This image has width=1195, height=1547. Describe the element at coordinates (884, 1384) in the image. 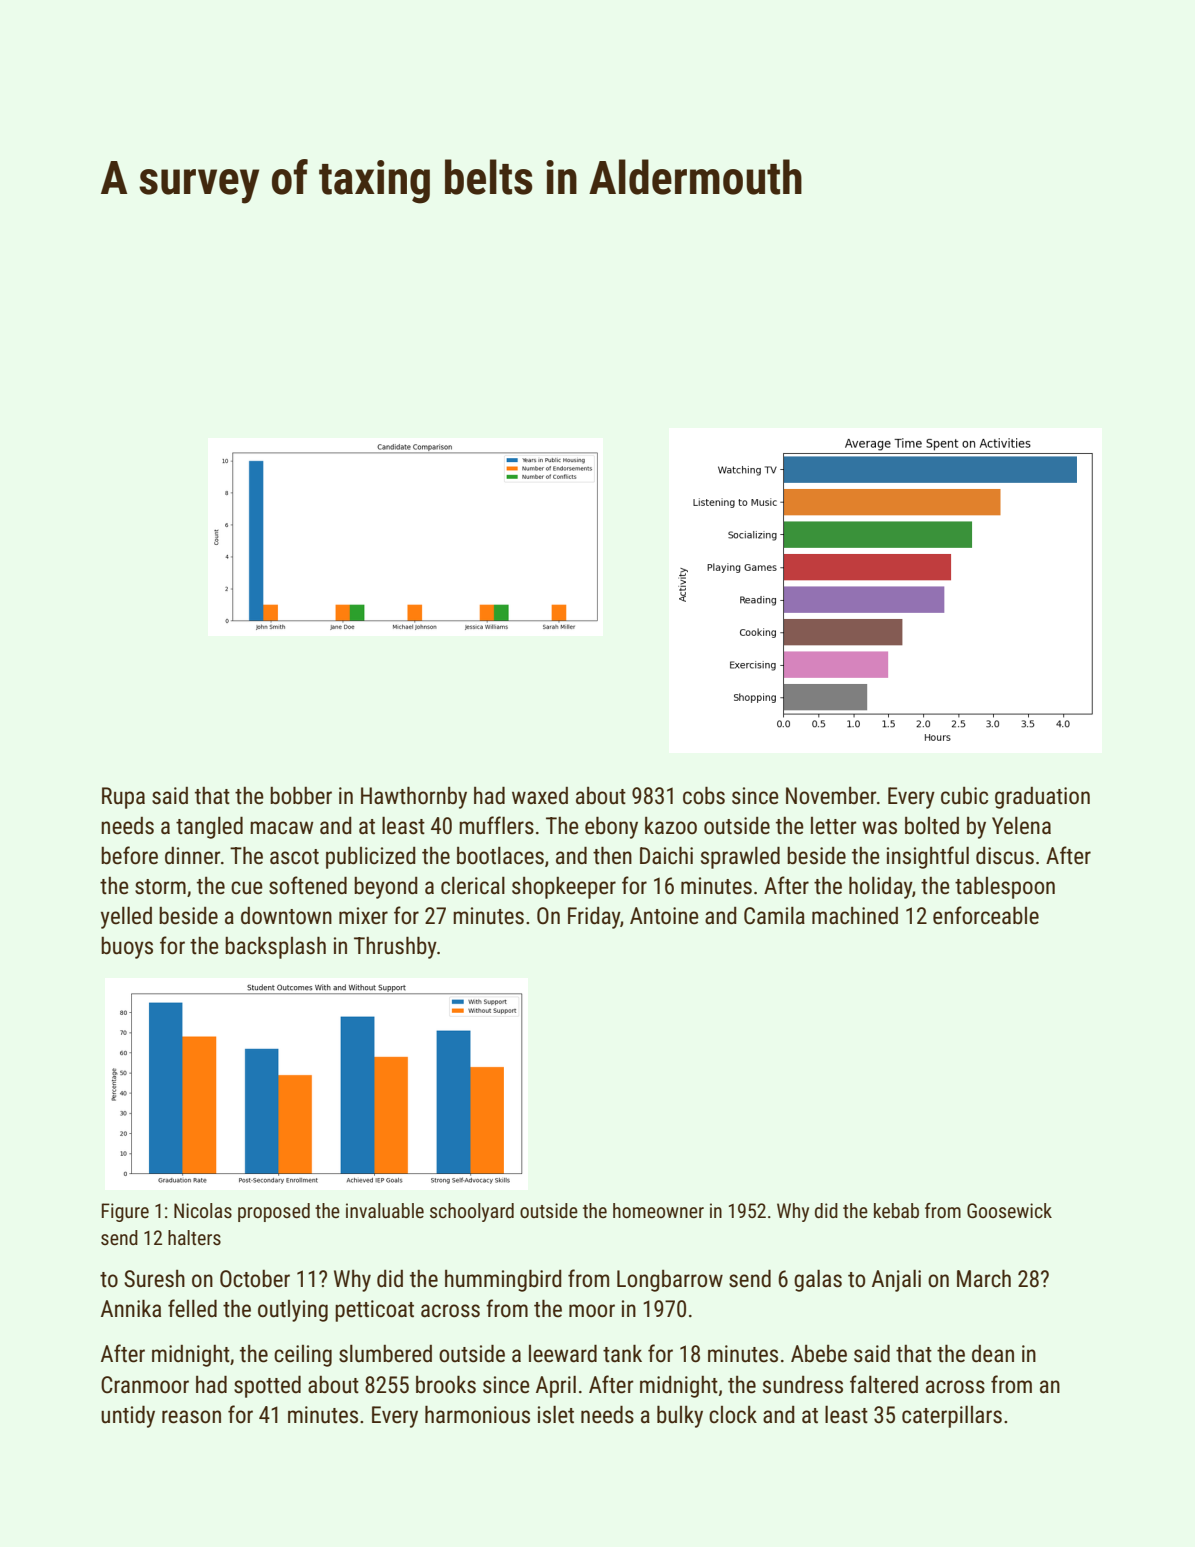

I see `faltered` at that location.
